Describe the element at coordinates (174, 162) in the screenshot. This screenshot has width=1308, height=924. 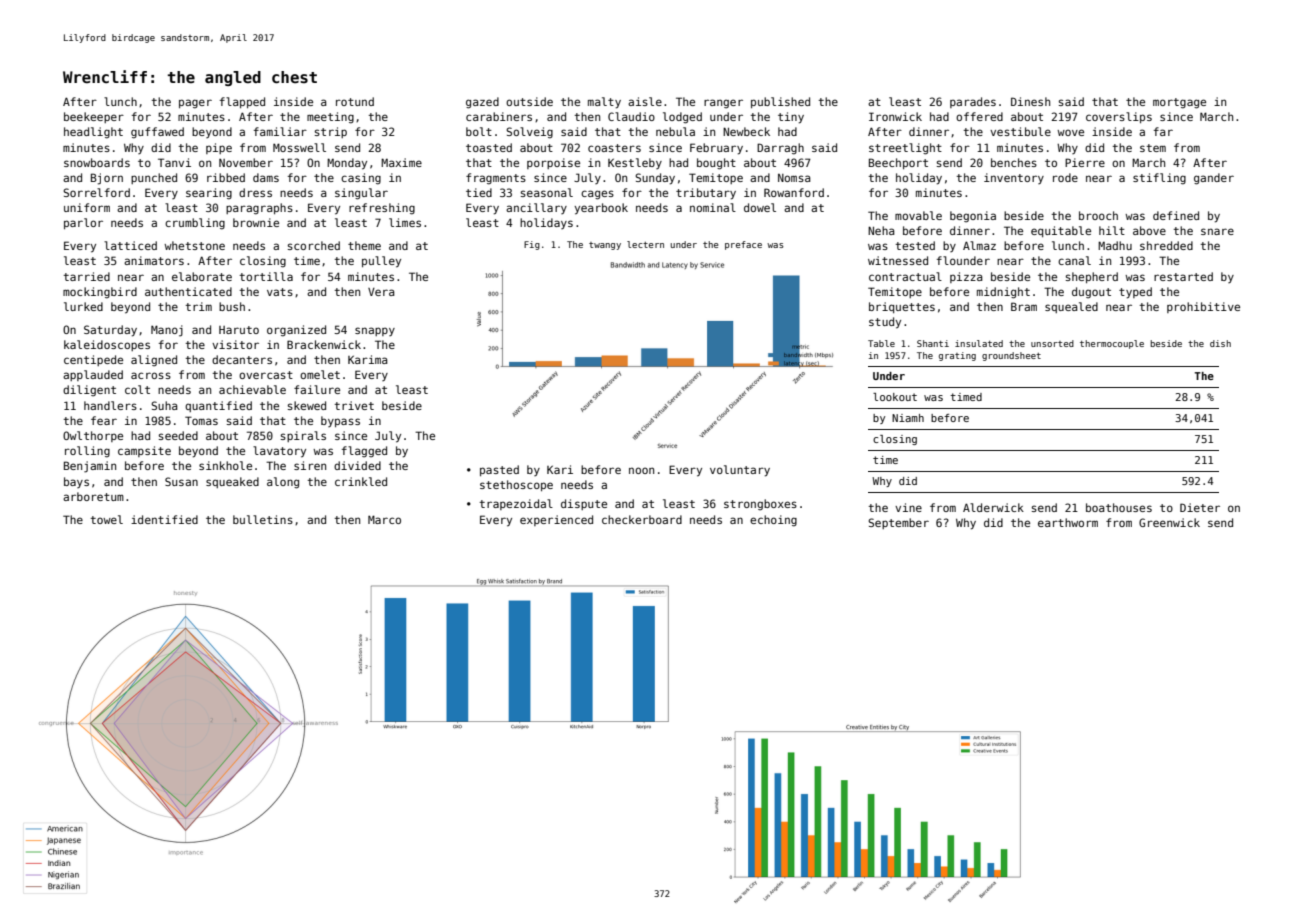
I see `Tanvi` at that location.
